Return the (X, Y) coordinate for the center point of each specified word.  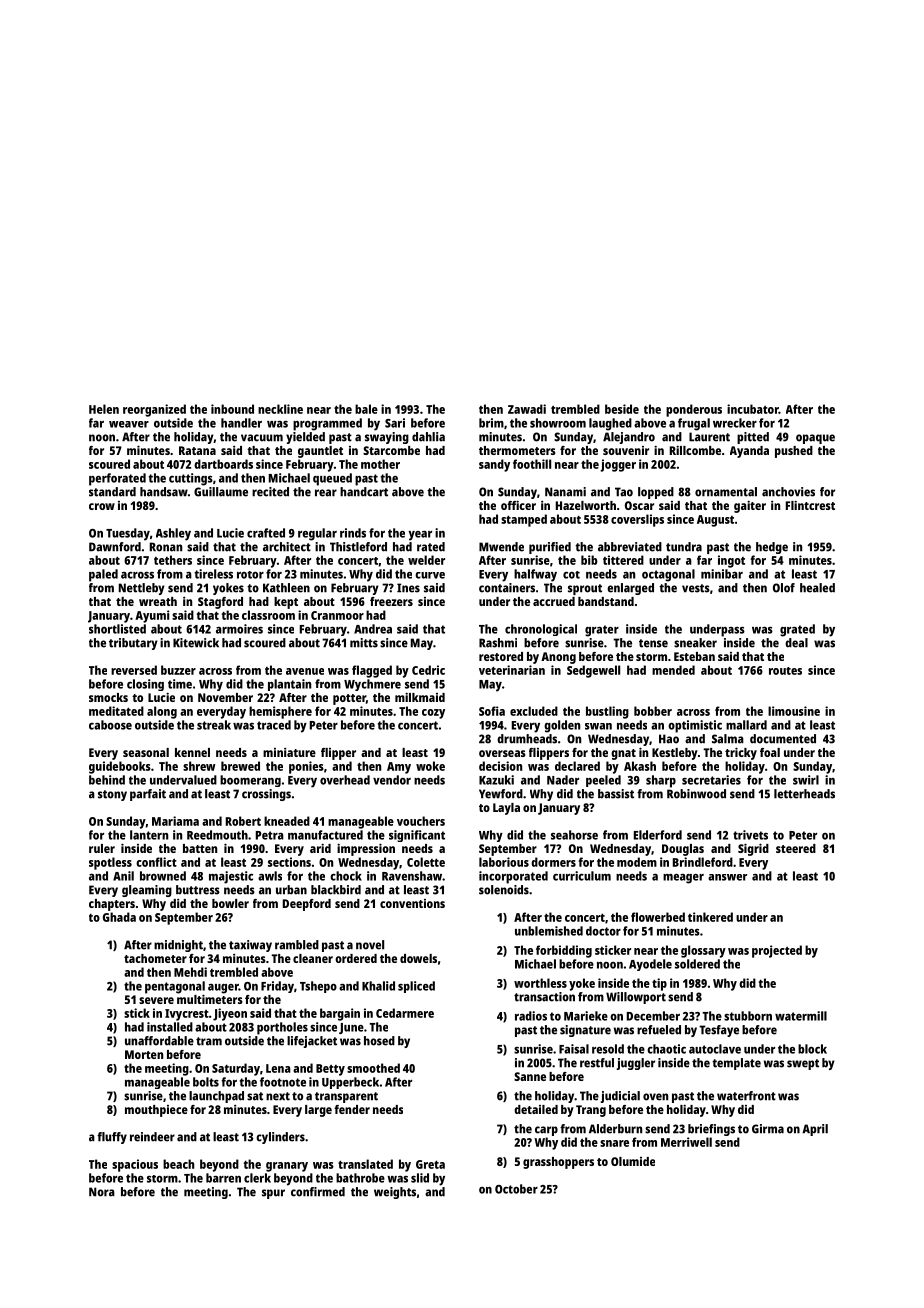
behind (107, 780)
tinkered (710, 917)
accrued (554, 601)
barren (223, 1178)
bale (366, 409)
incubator (753, 409)
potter (349, 699)
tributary (133, 644)
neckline (280, 409)
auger (223, 989)
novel (370, 945)
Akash (640, 766)
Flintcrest (810, 505)
